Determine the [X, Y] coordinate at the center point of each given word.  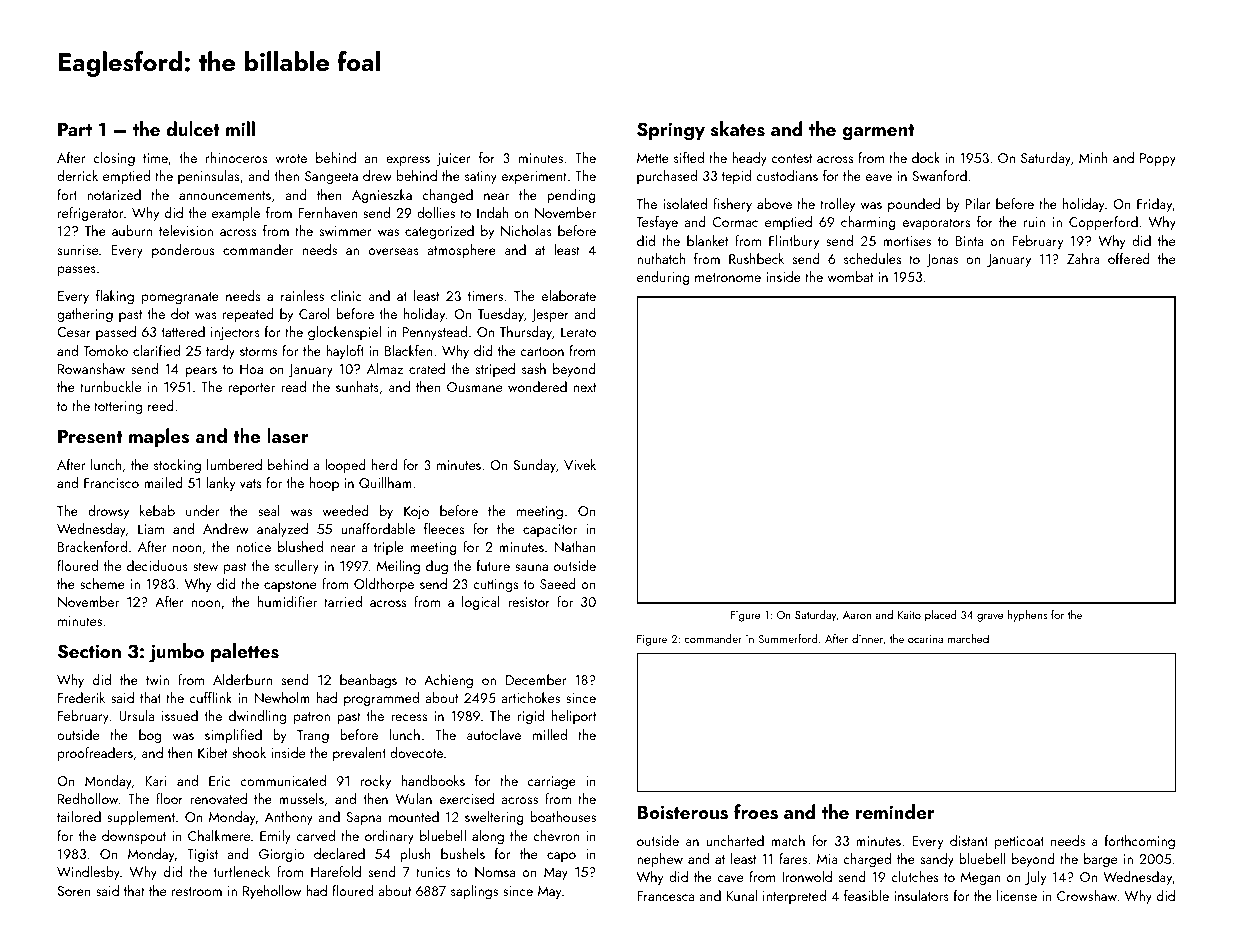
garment [878, 132]
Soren [74, 891]
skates [738, 129]
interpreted [794, 897]
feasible [866, 895]
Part [75, 129]
